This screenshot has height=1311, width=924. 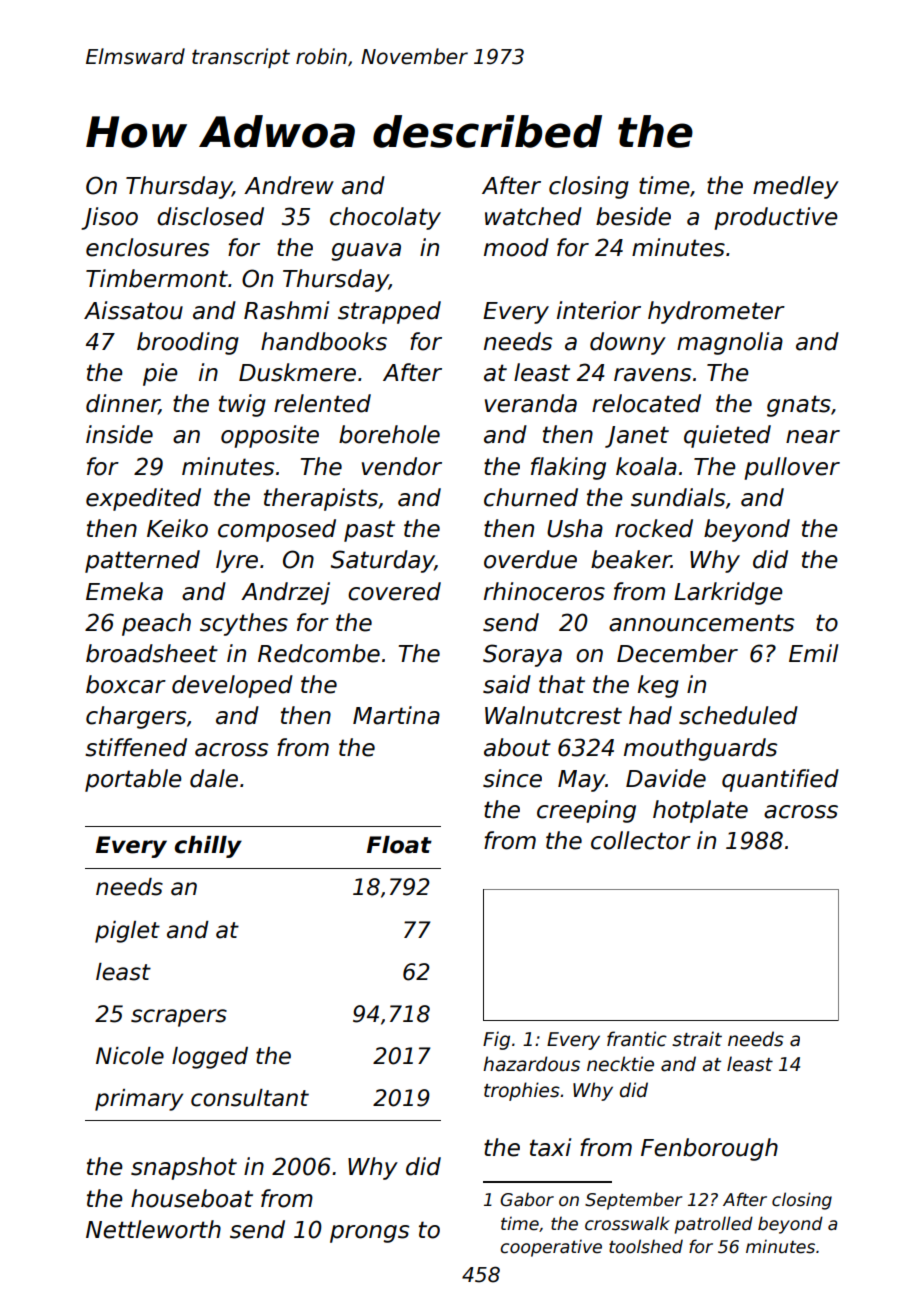 I want to click on since, so click(x=512, y=778).
